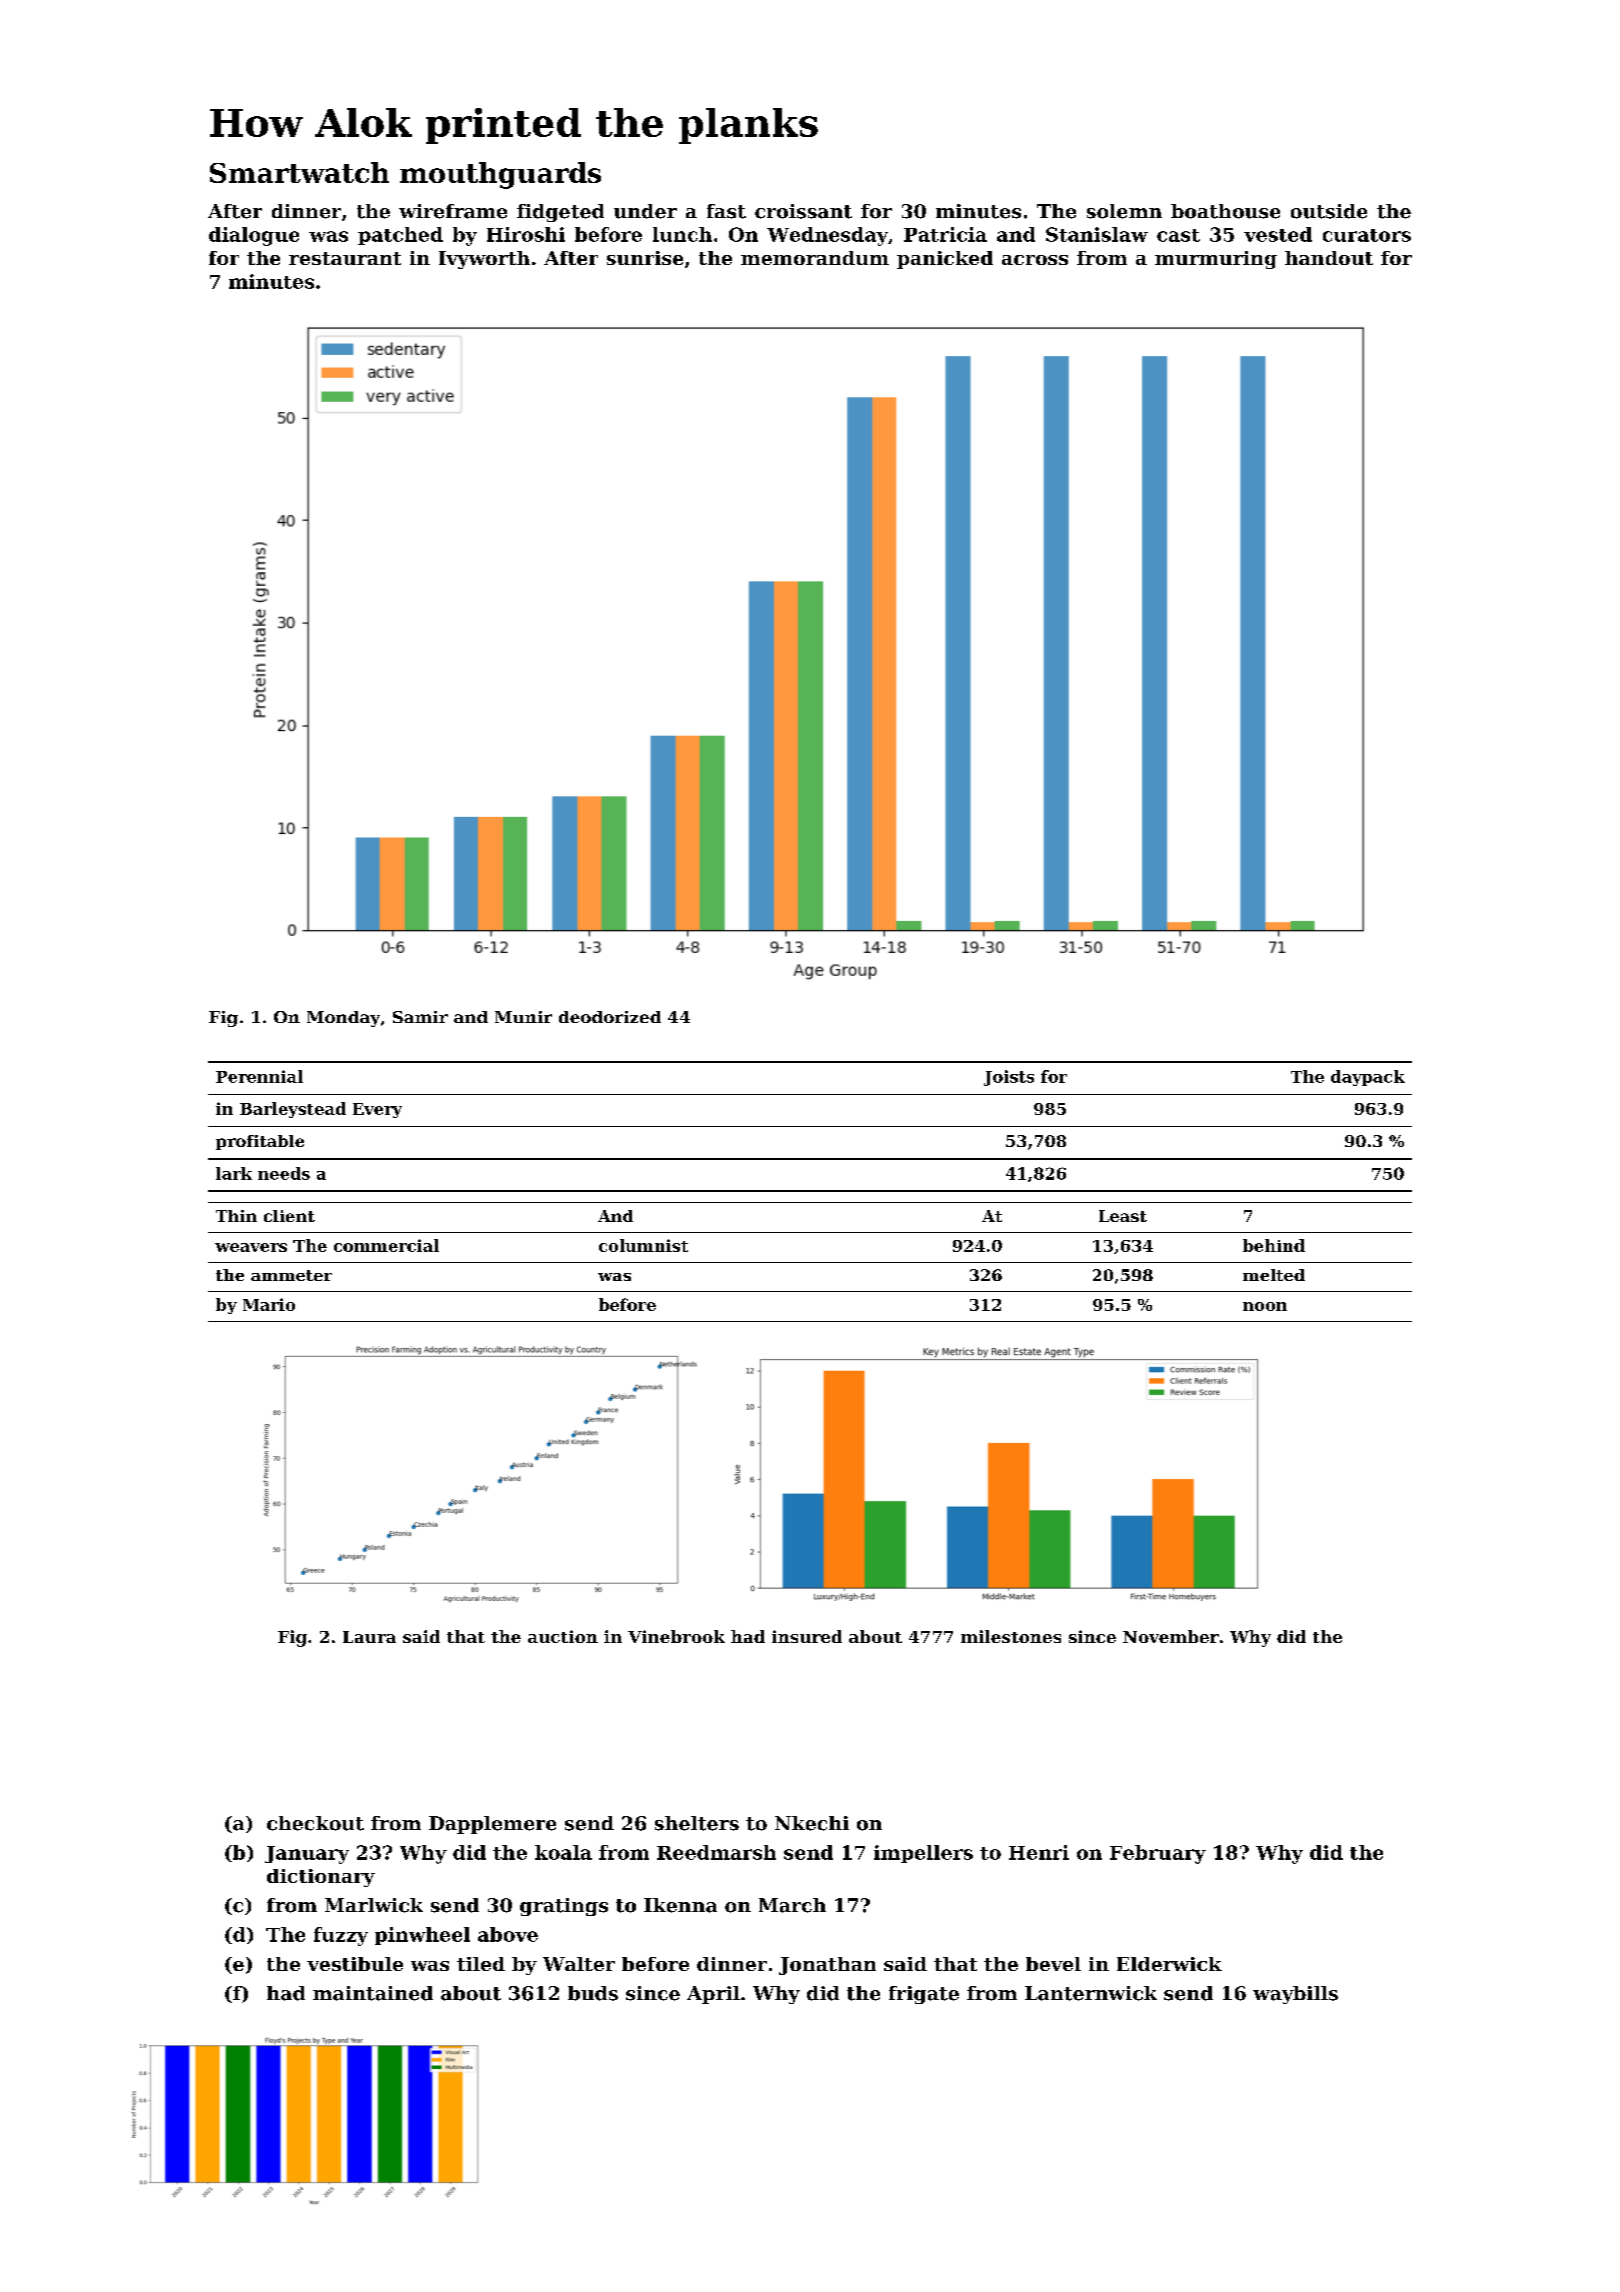 This document has height=2292, width=1620. What do you see at coordinates (610, 1017) in the document?
I see `deodorized` at bounding box center [610, 1017].
